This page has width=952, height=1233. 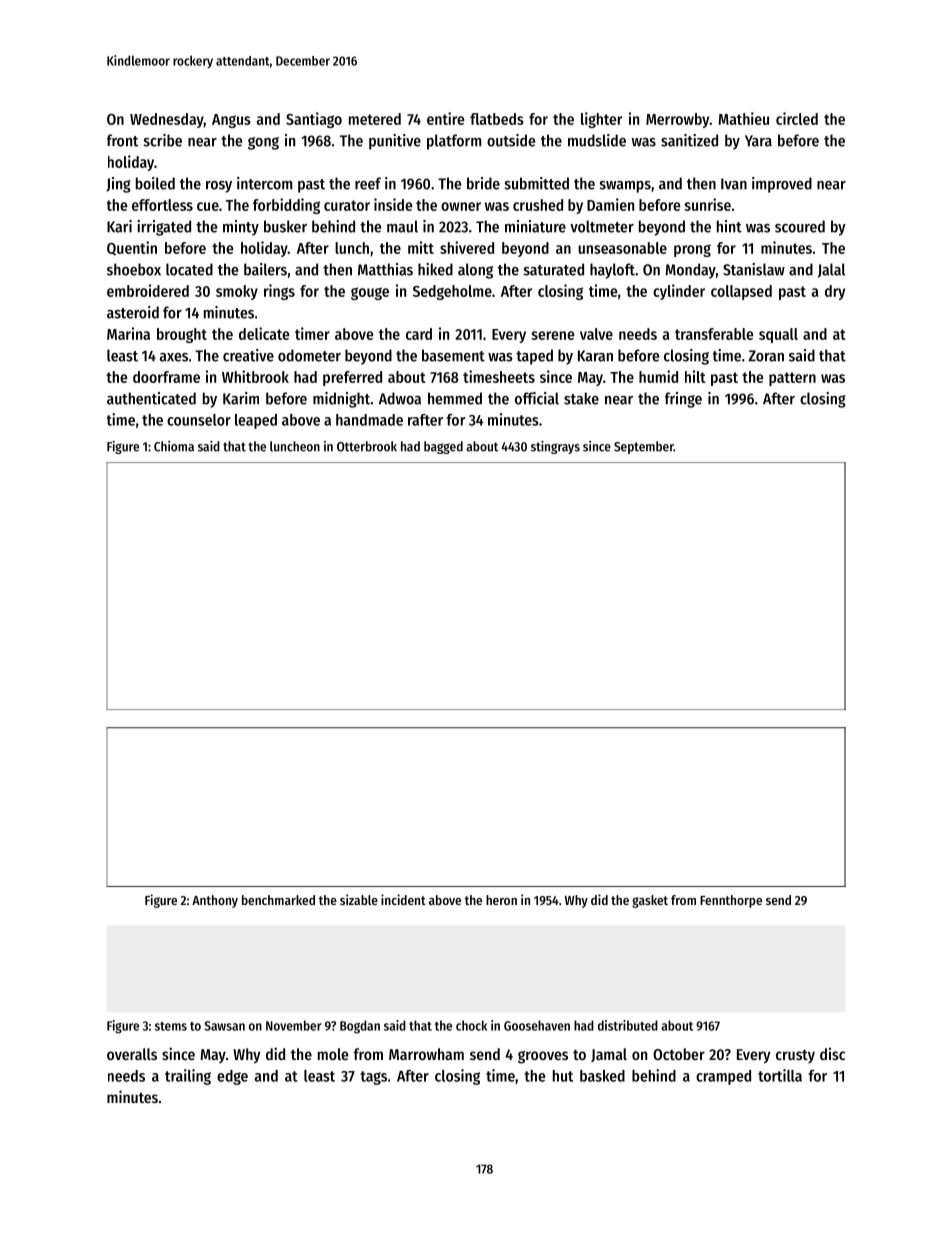 I want to click on hut, so click(x=563, y=1076).
